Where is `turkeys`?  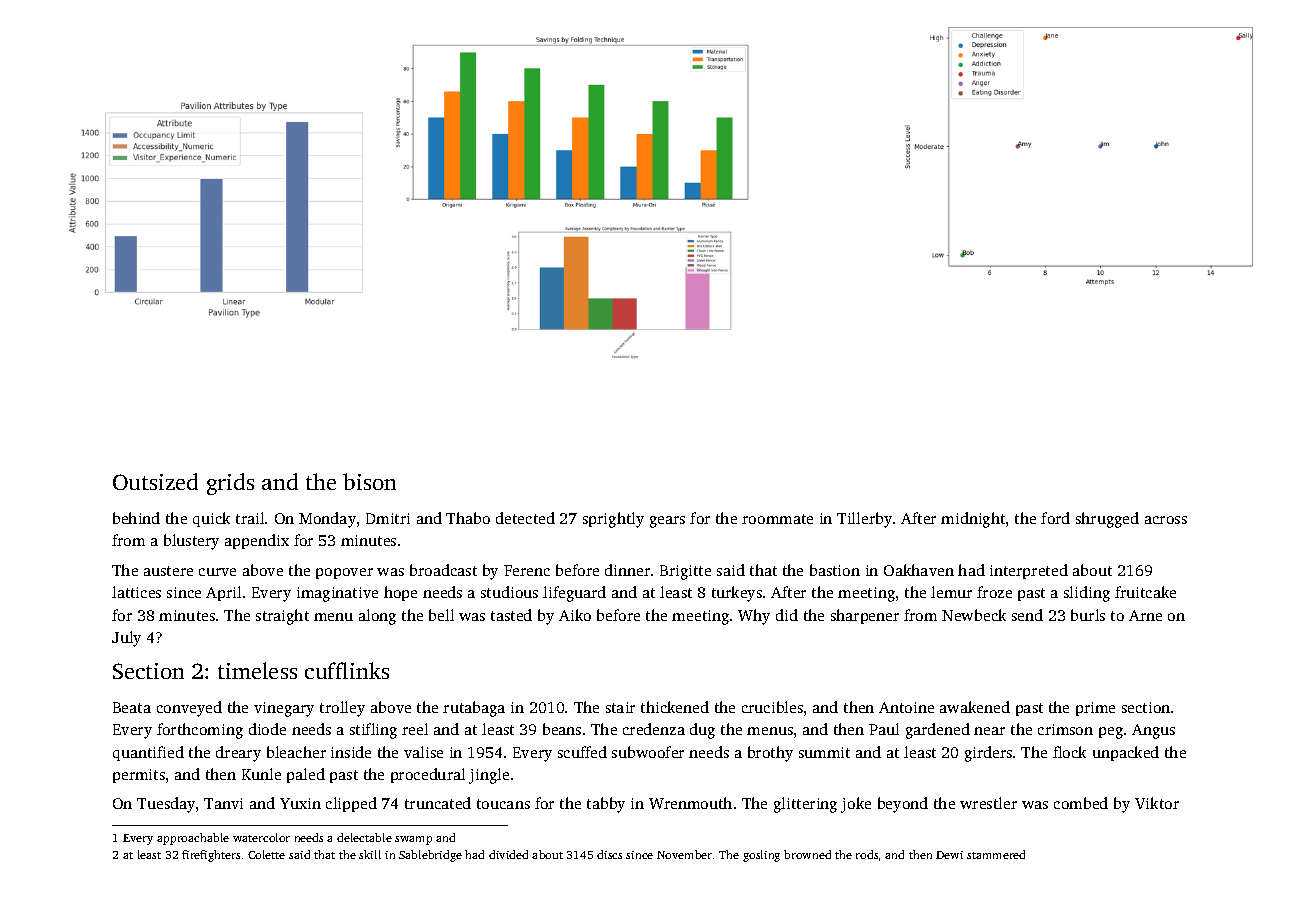
turkeys is located at coordinates (737, 594).
